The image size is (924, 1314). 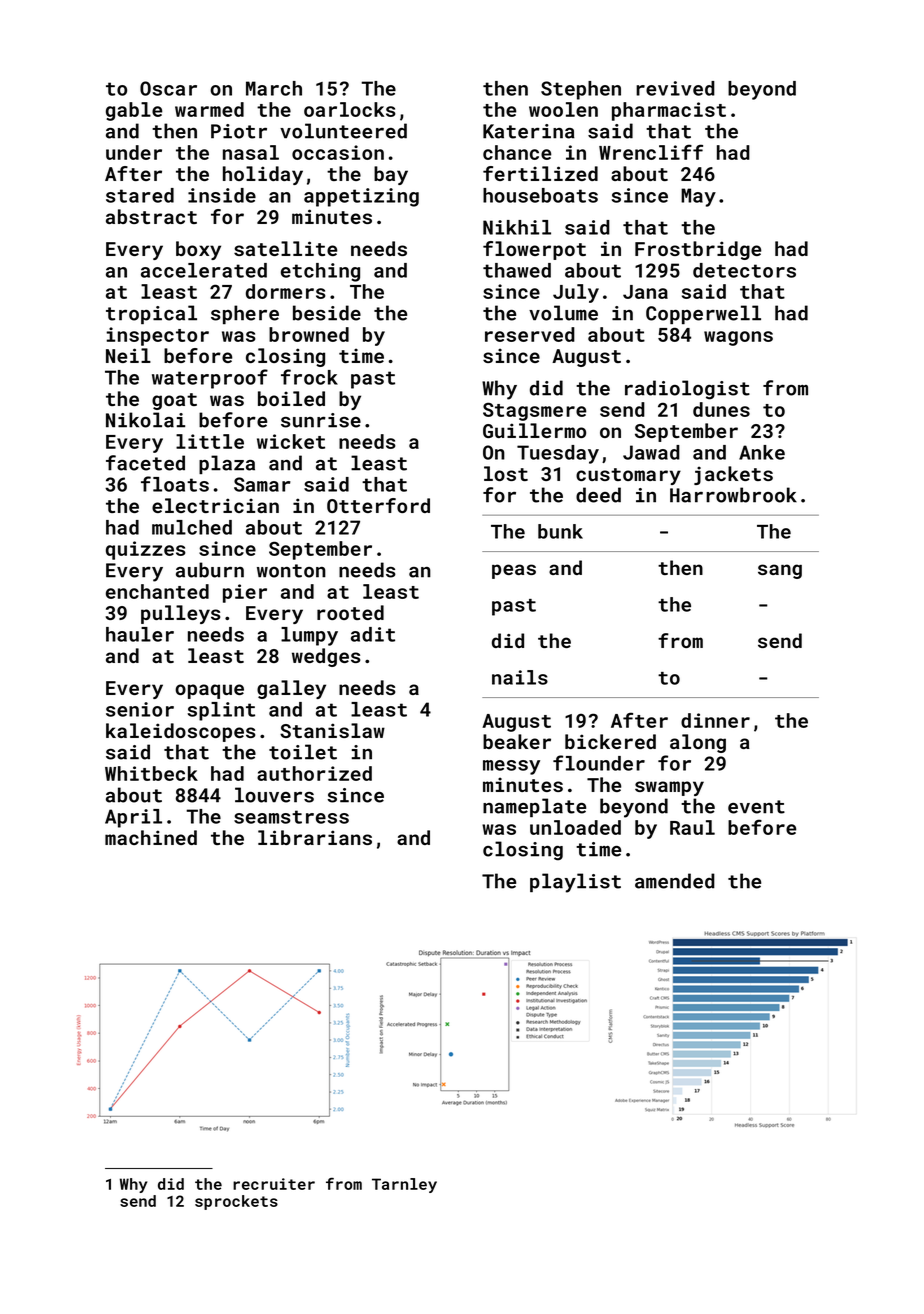 I want to click on Otterford, so click(x=378, y=505).
